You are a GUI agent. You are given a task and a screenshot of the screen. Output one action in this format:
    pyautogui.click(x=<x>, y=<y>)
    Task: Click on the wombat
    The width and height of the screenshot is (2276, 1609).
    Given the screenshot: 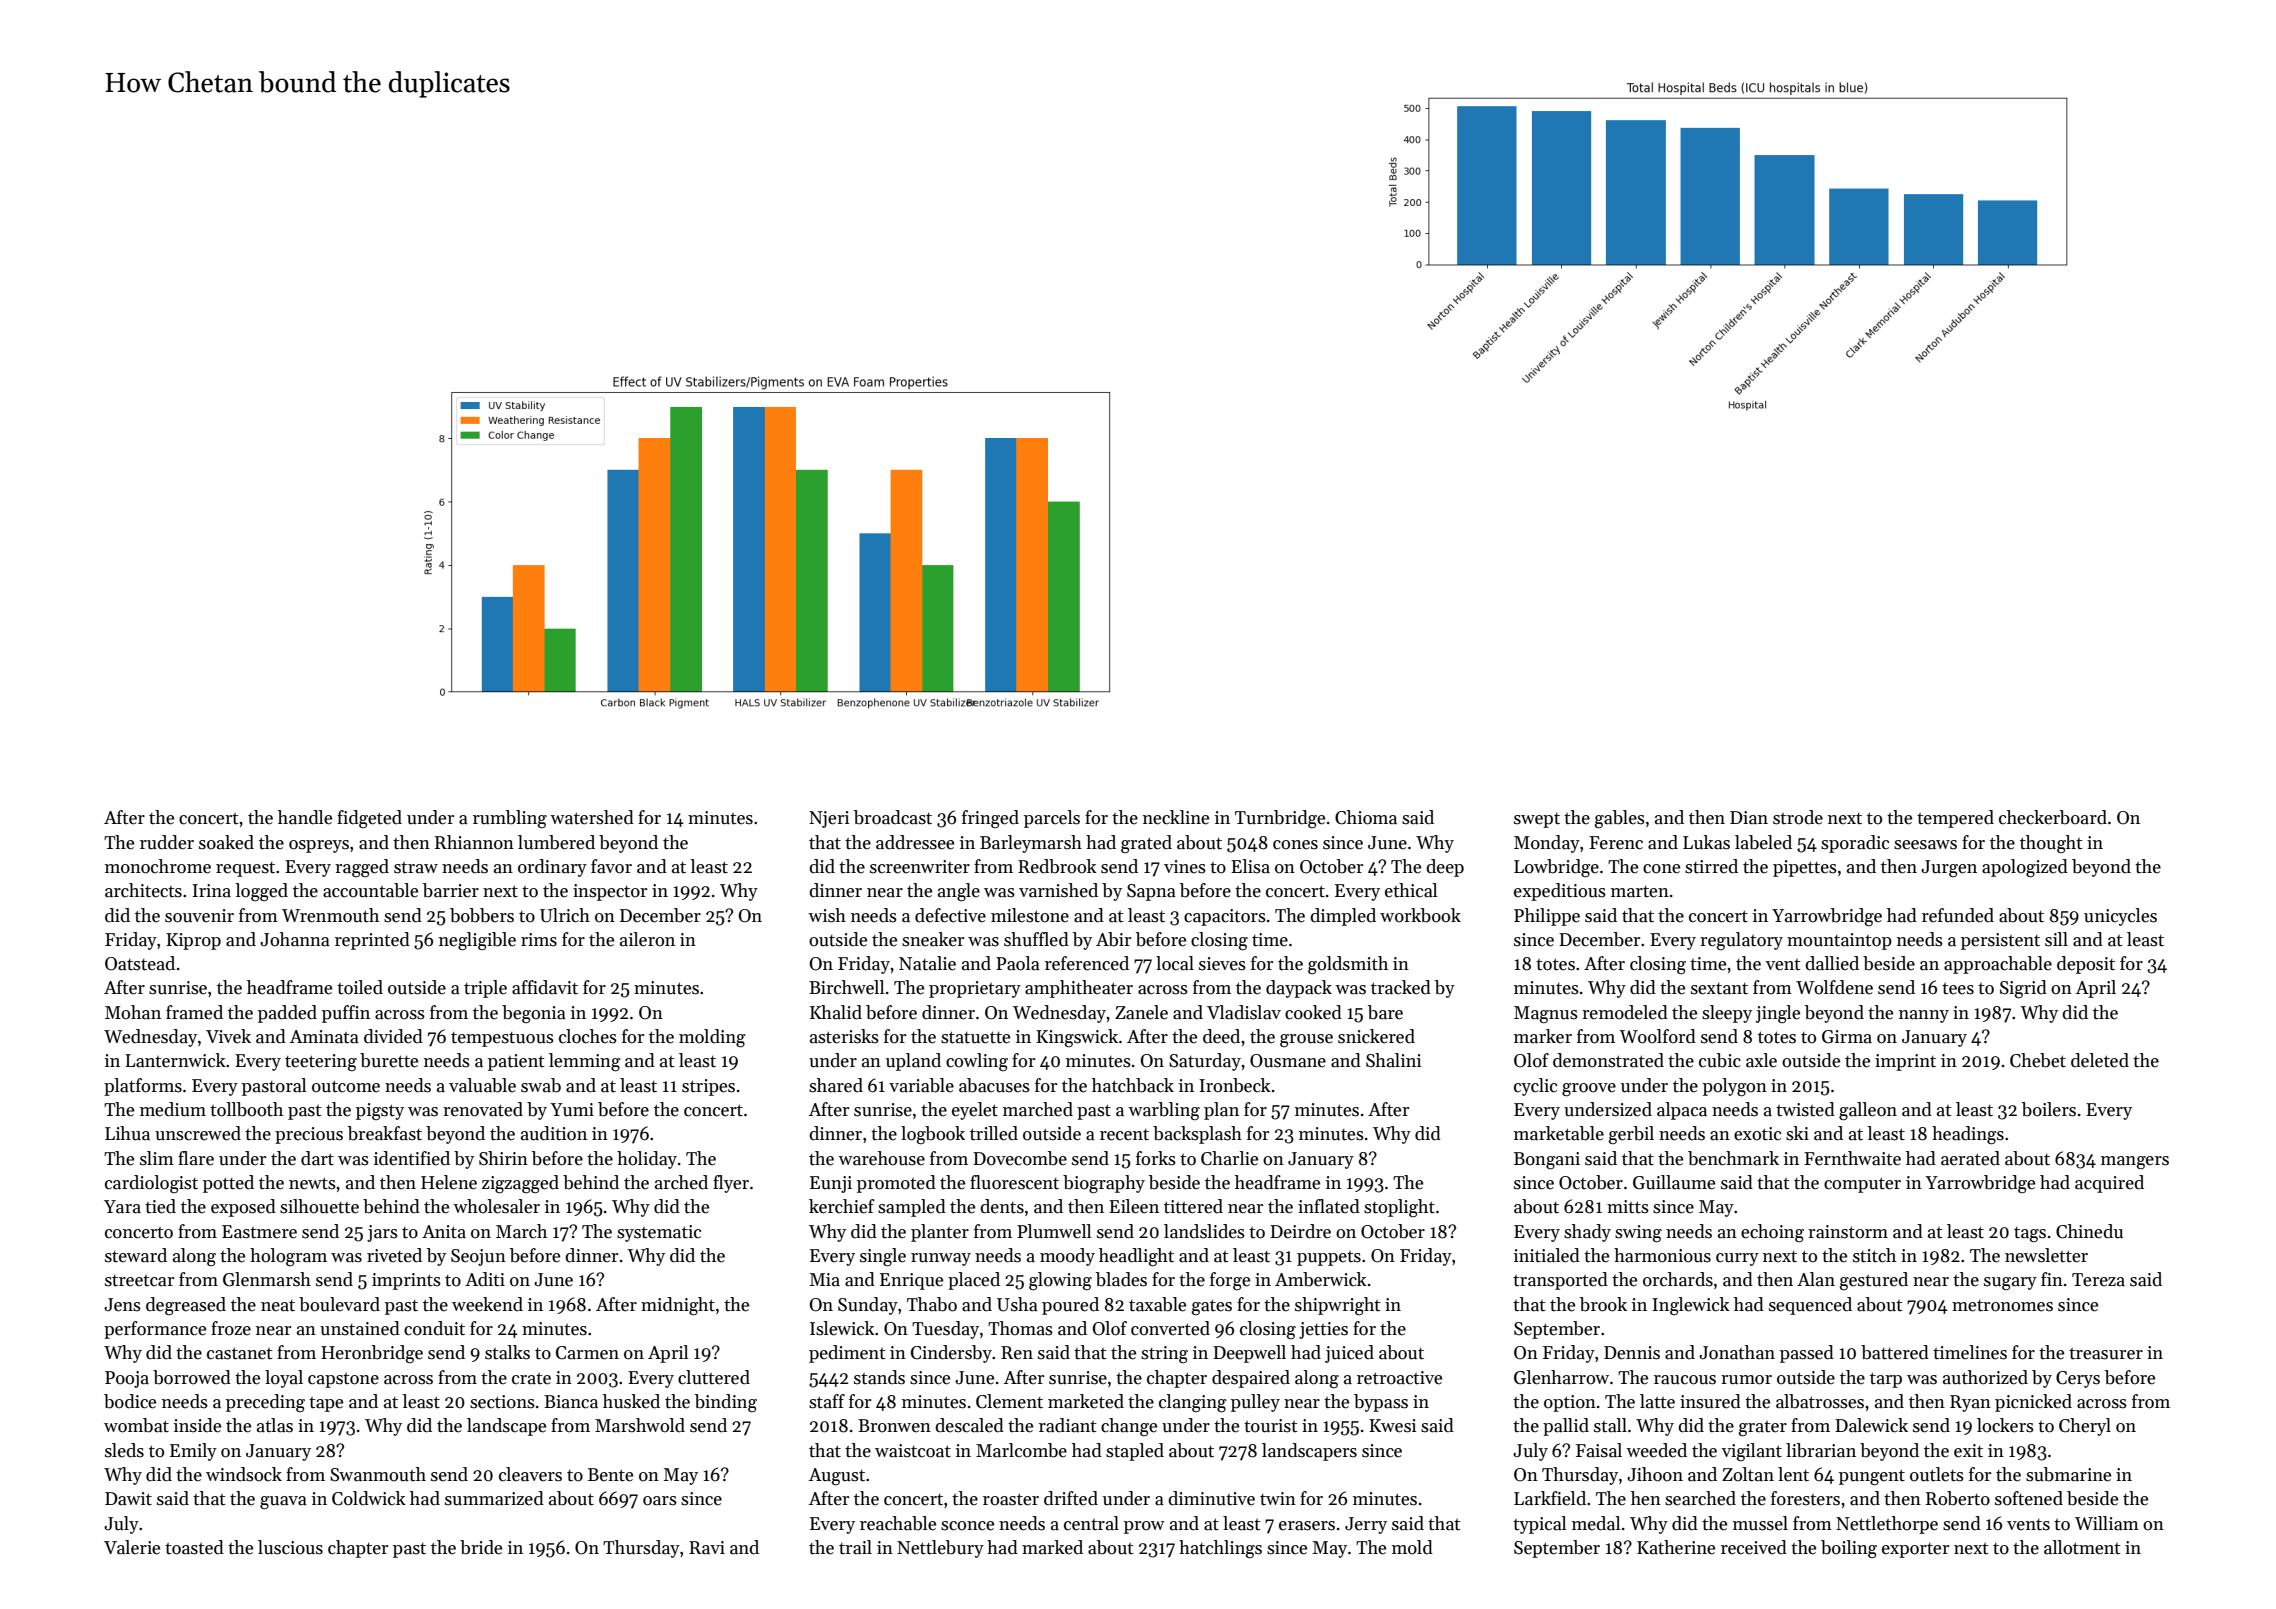 What is the action you would take?
    pyautogui.click(x=136, y=1425)
